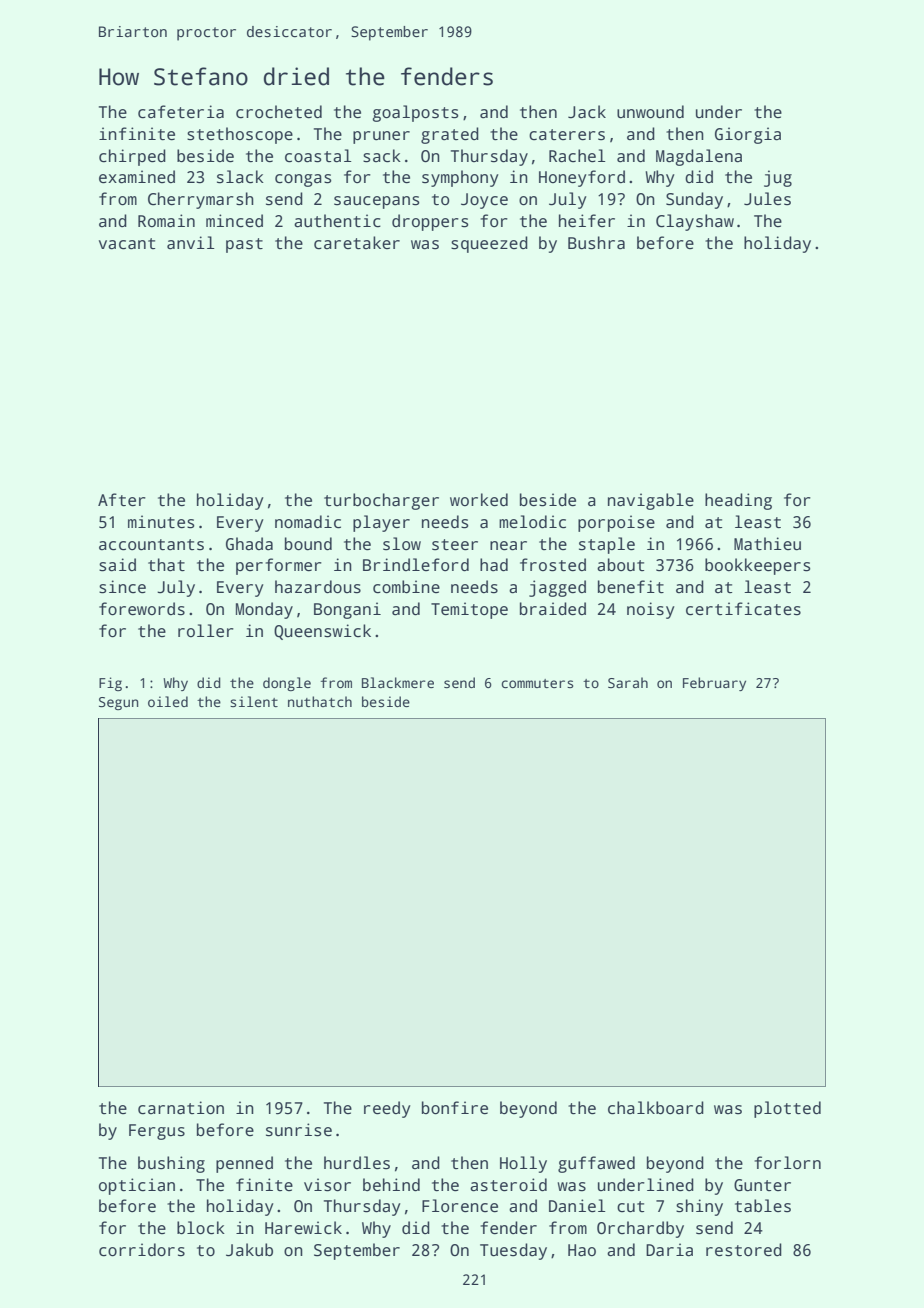 The width and height of the document is (924, 1308). What do you see at coordinates (778, 178) in the document?
I see `jug` at bounding box center [778, 178].
